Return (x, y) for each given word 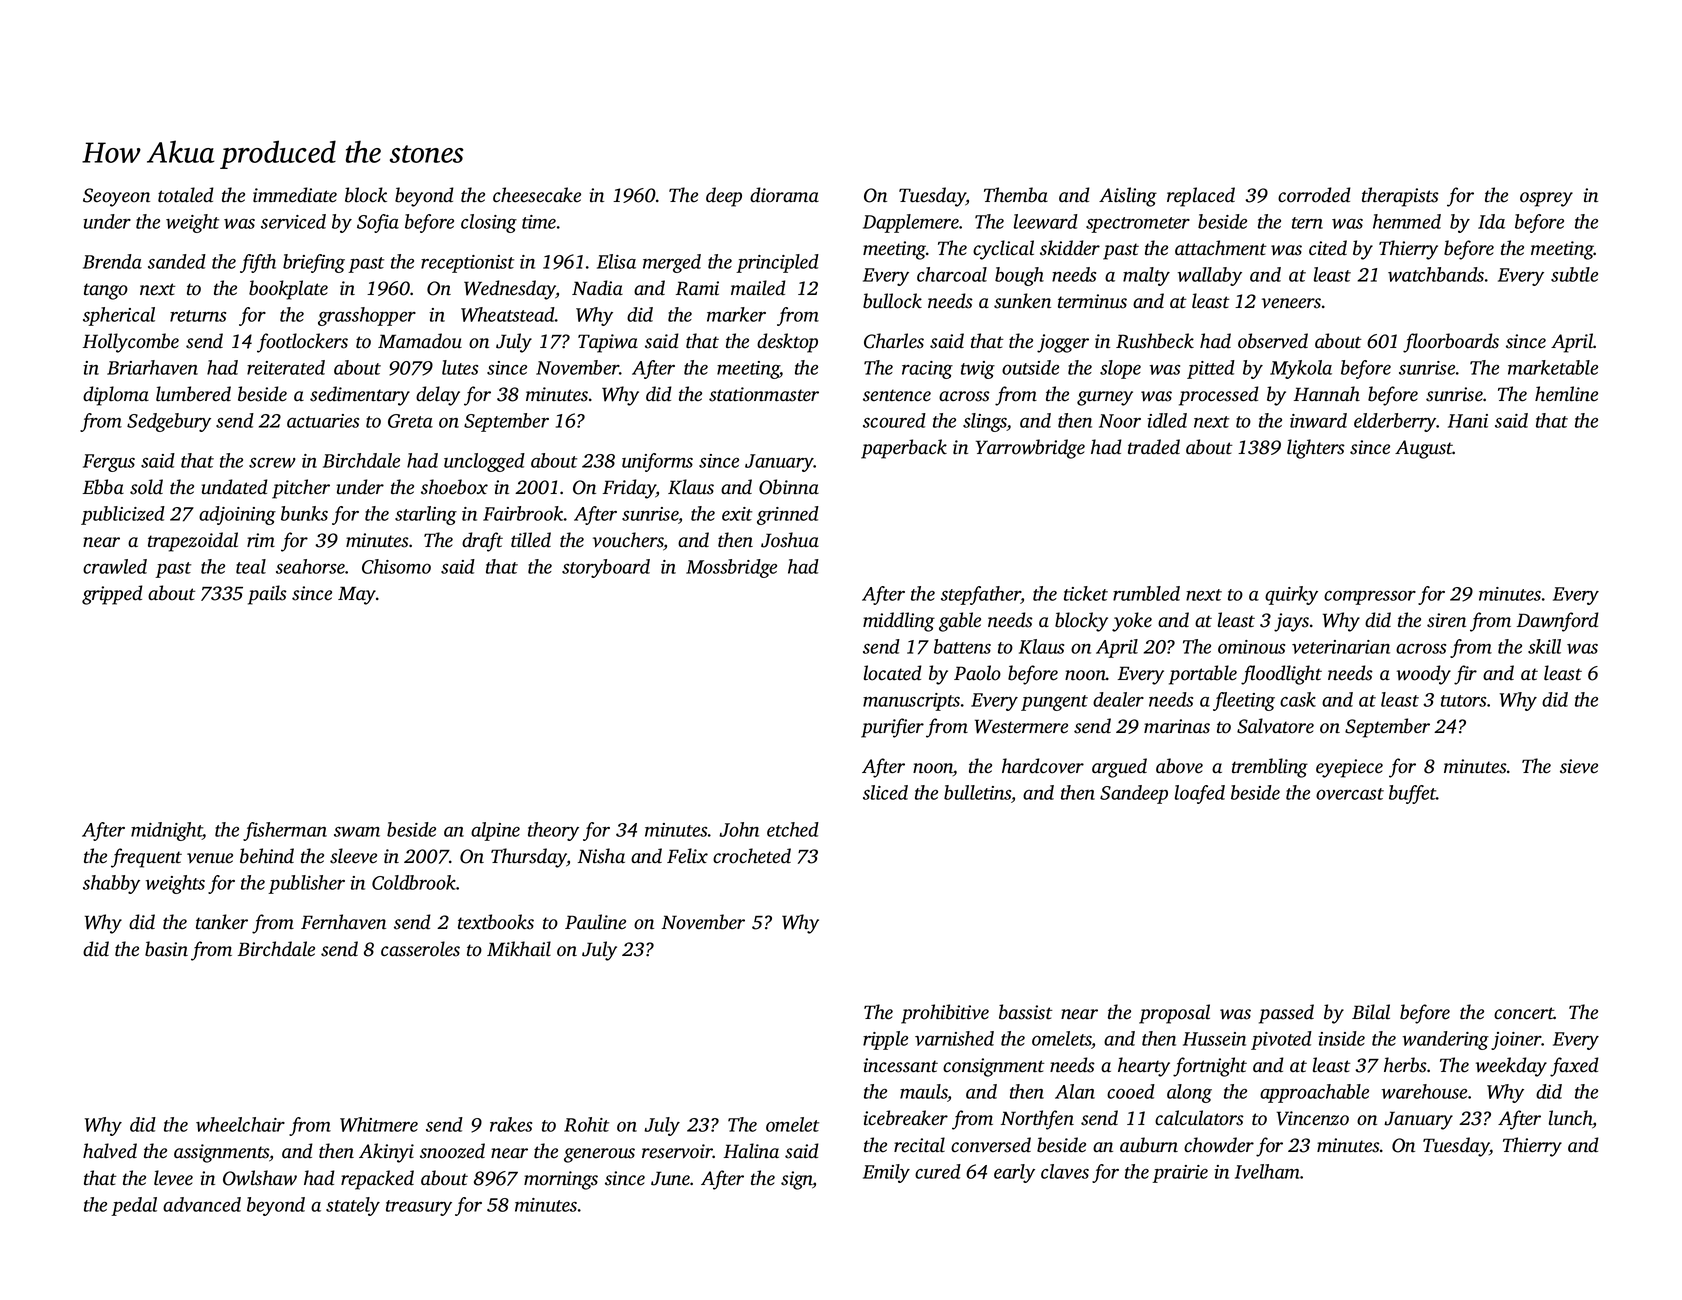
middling (899, 622)
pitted (1211, 369)
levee (173, 1178)
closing (489, 223)
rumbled (1146, 593)
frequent (146, 858)
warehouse (1424, 1091)
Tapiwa (608, 343)
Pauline (595, 922)
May (357, 595)
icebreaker (906, 1118)
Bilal (1371, 1012)
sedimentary (360, 396)
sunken (1022, 301)
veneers (1291, 303)
